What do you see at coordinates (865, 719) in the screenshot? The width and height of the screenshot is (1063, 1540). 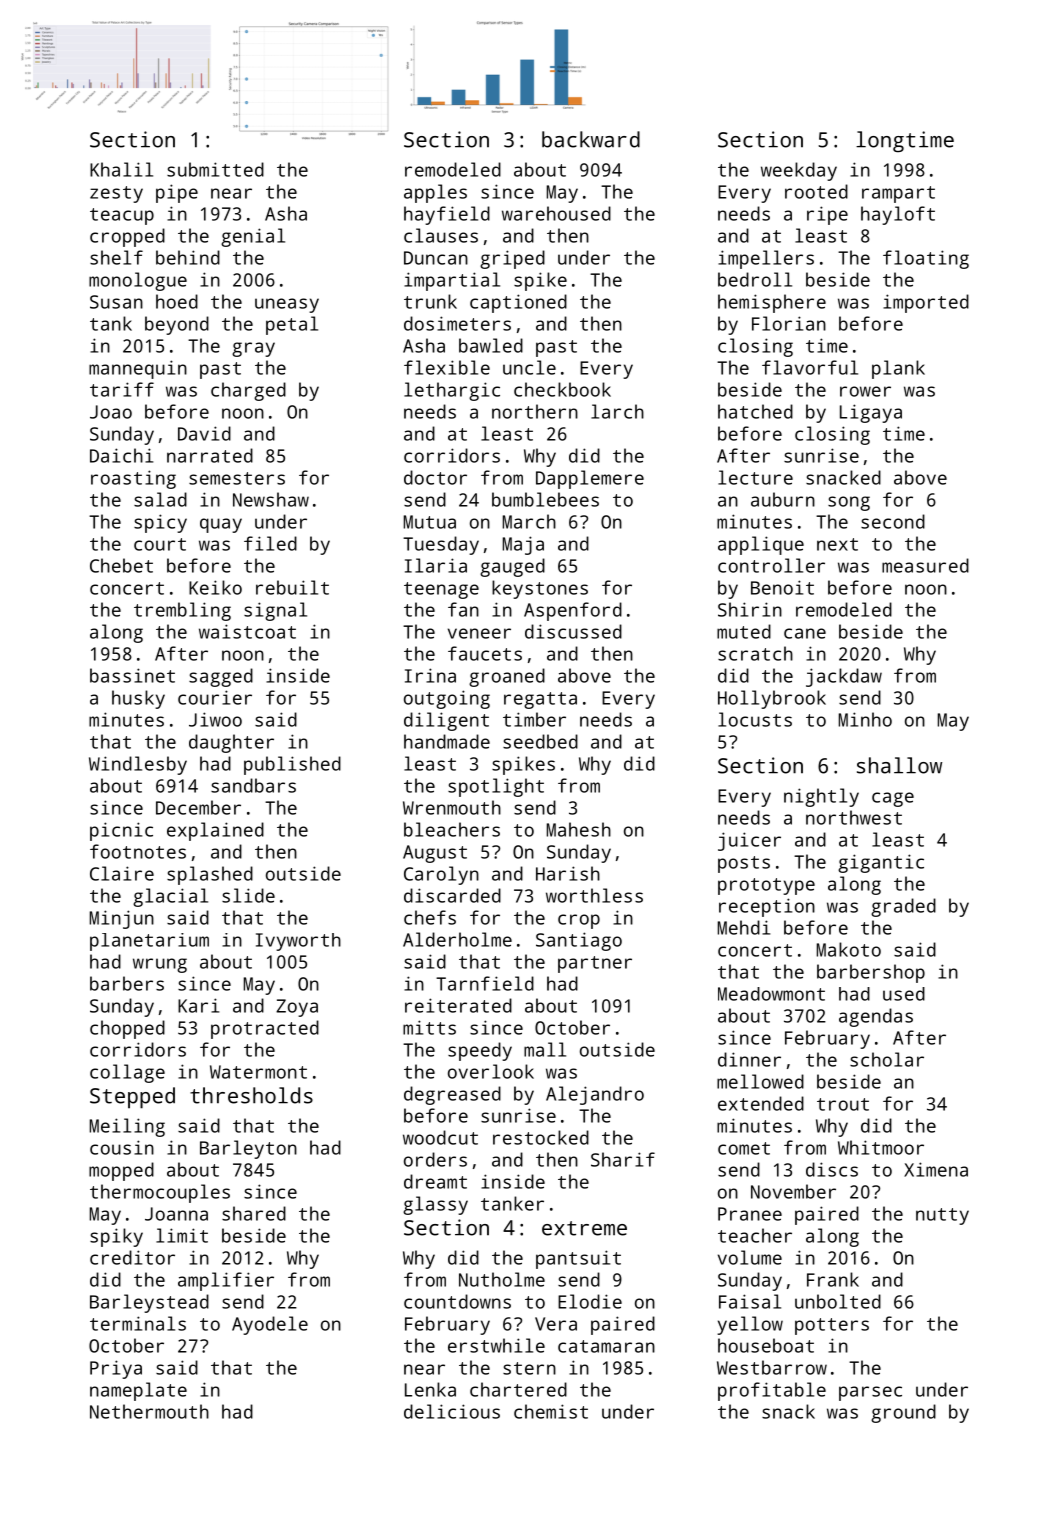 I see `Minho` at bounding box center [865, 719].
